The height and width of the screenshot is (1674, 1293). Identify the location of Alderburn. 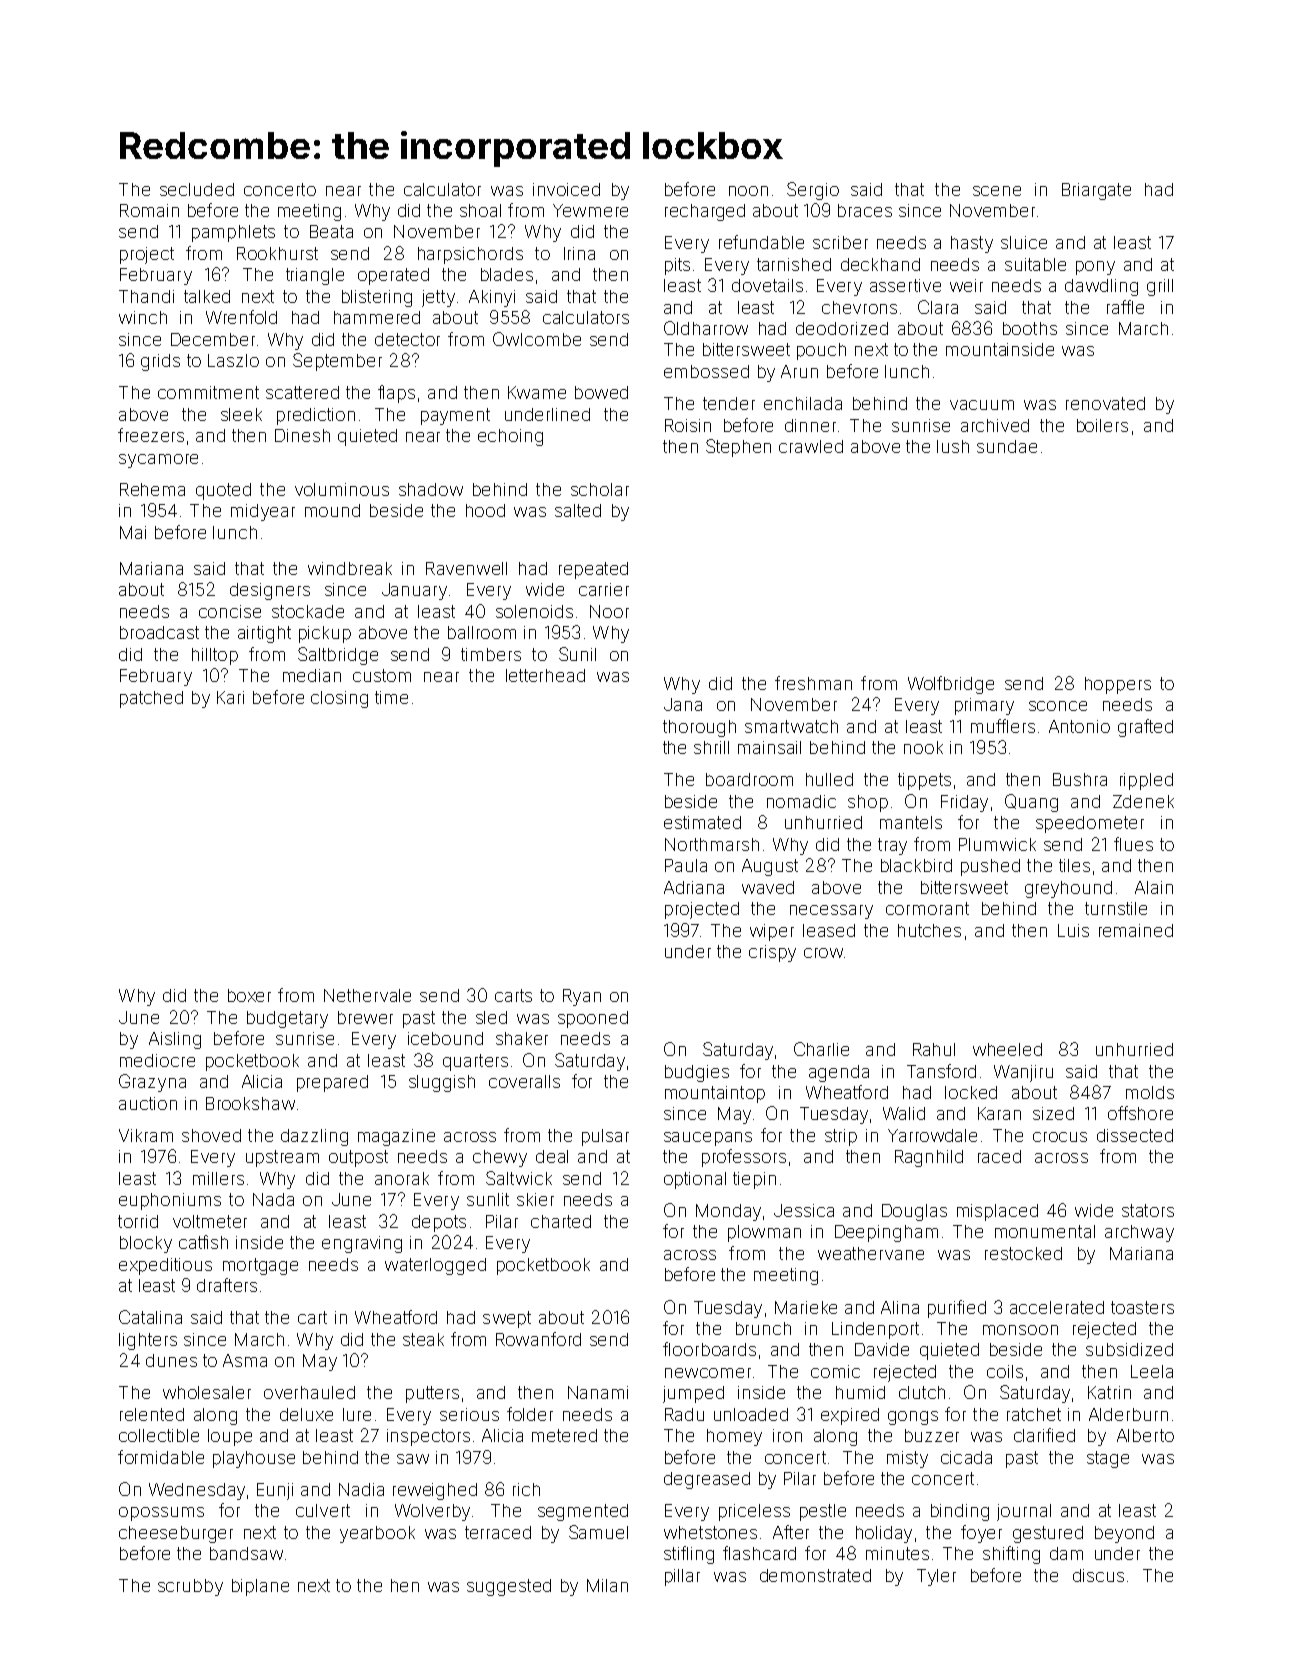
(1128, 1414).
